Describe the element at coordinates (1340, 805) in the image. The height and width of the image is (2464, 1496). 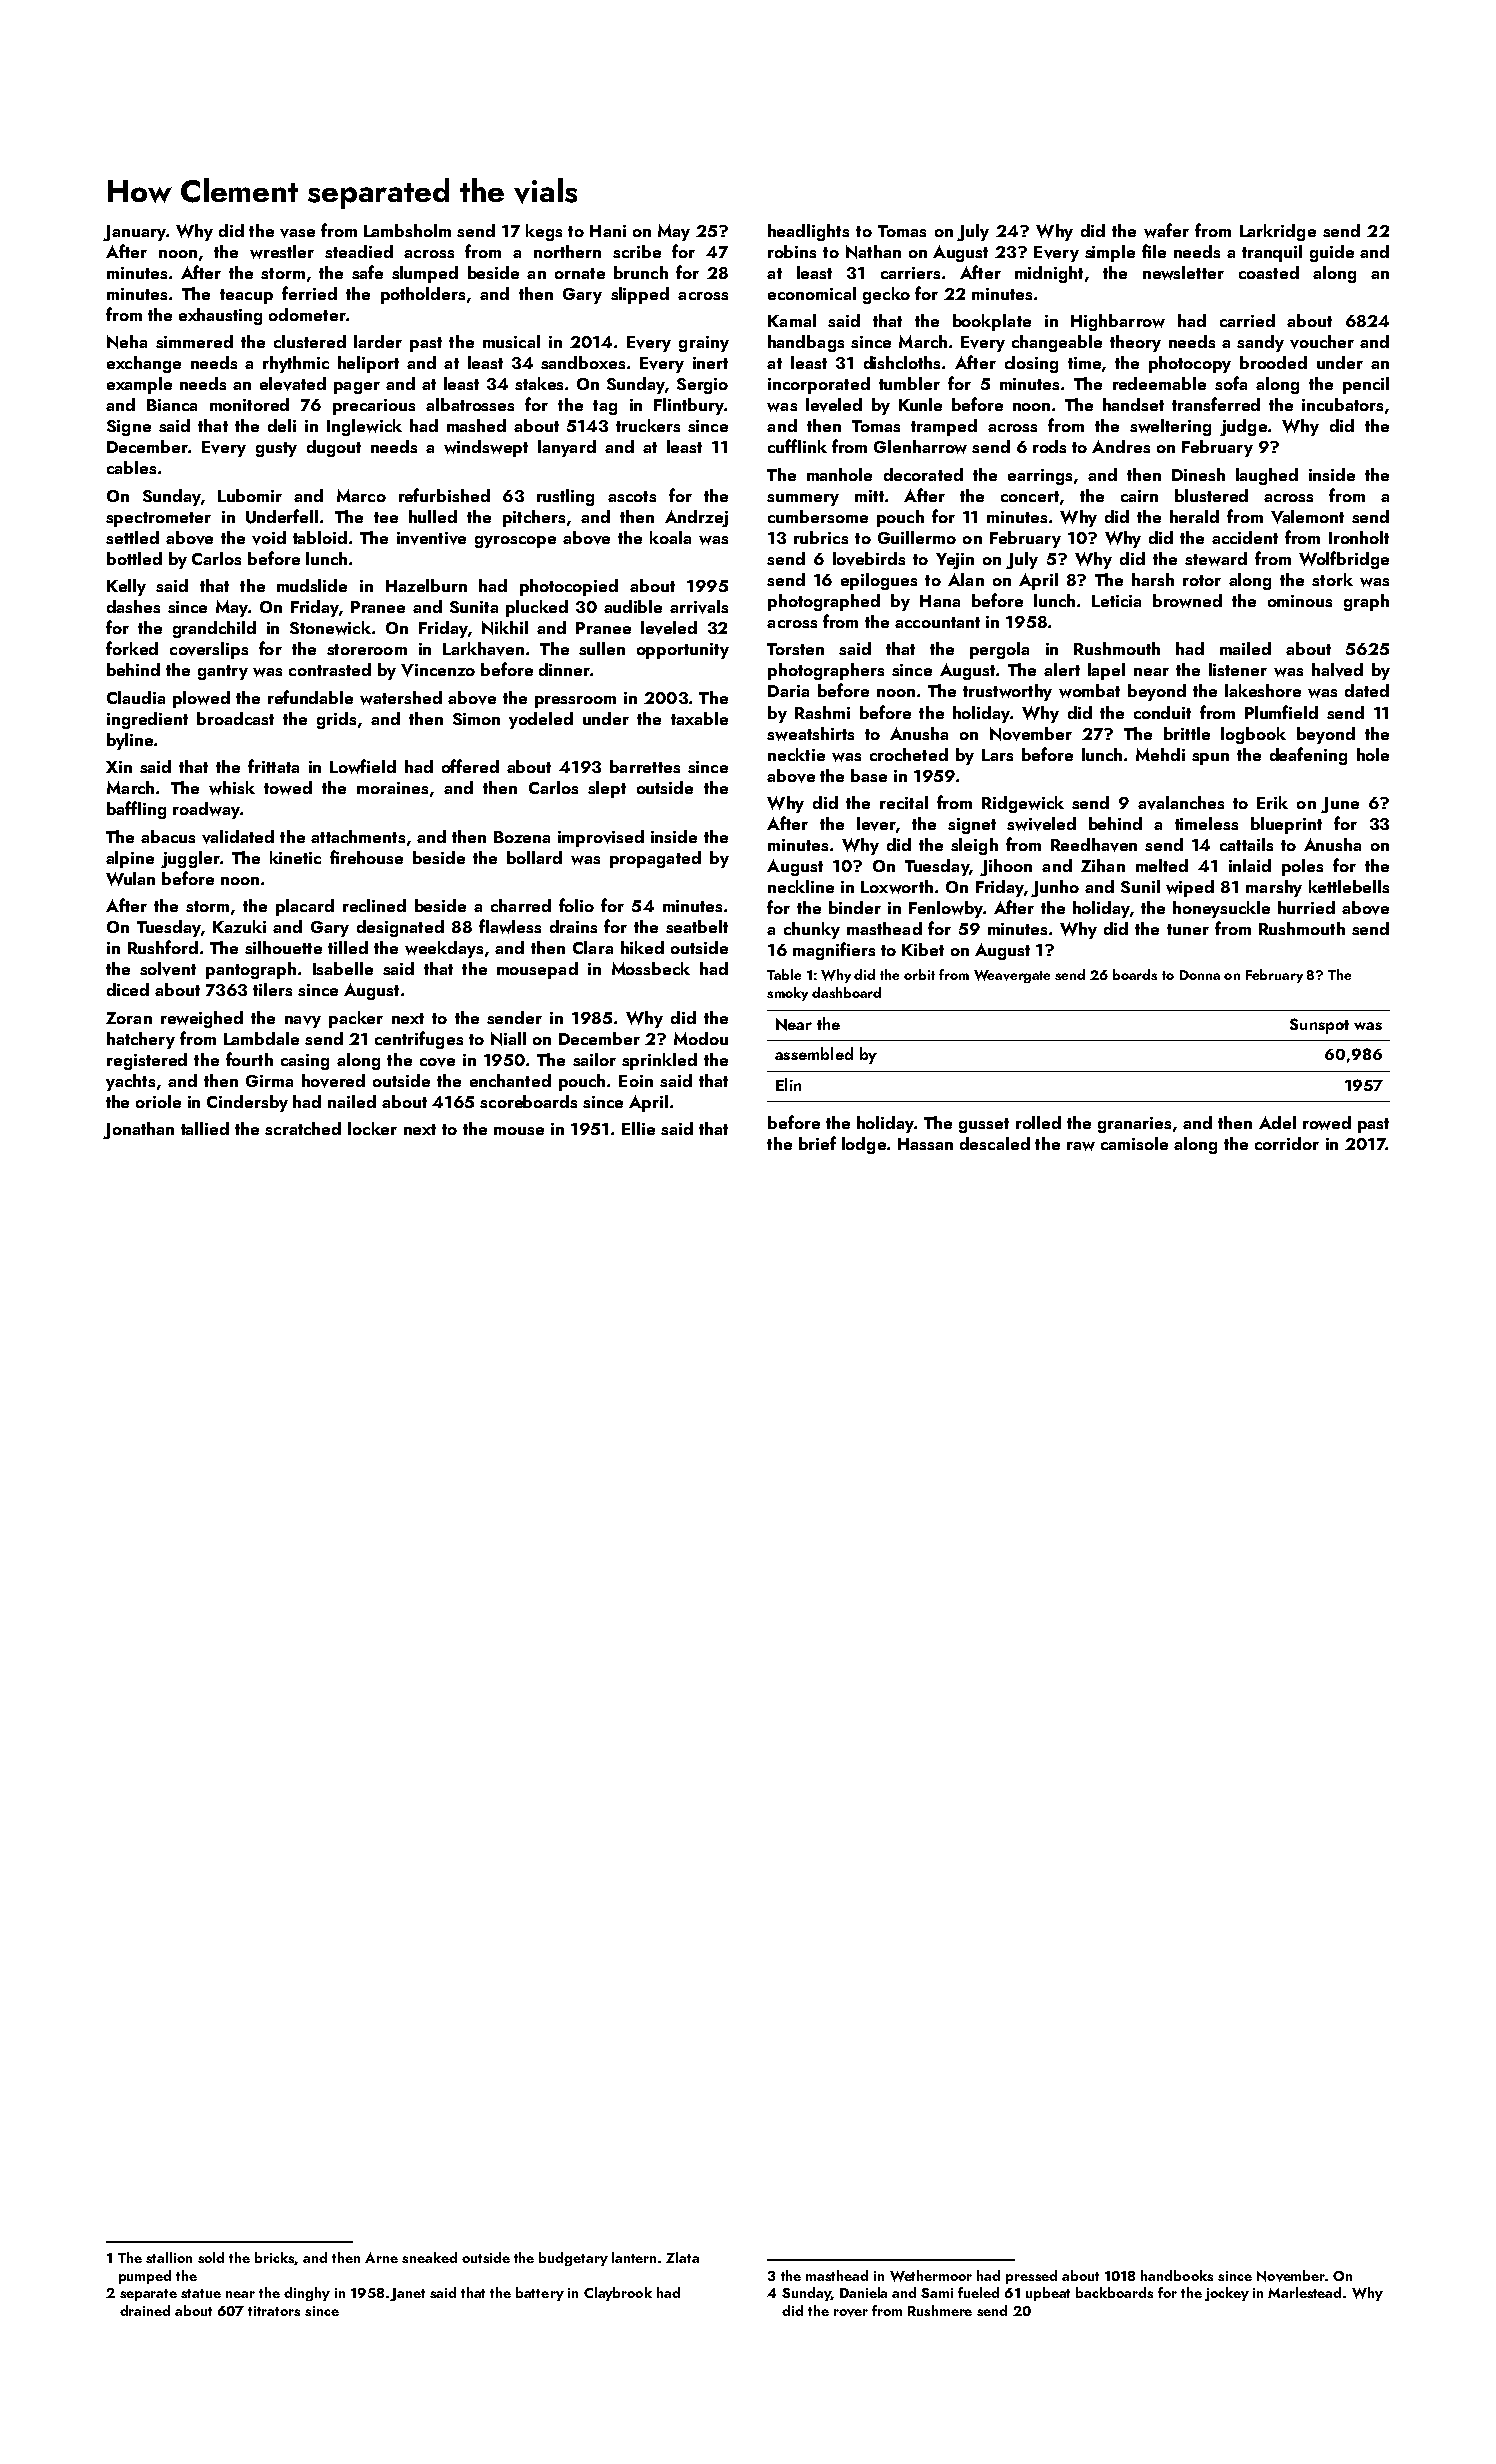
I see `June` at that location.
